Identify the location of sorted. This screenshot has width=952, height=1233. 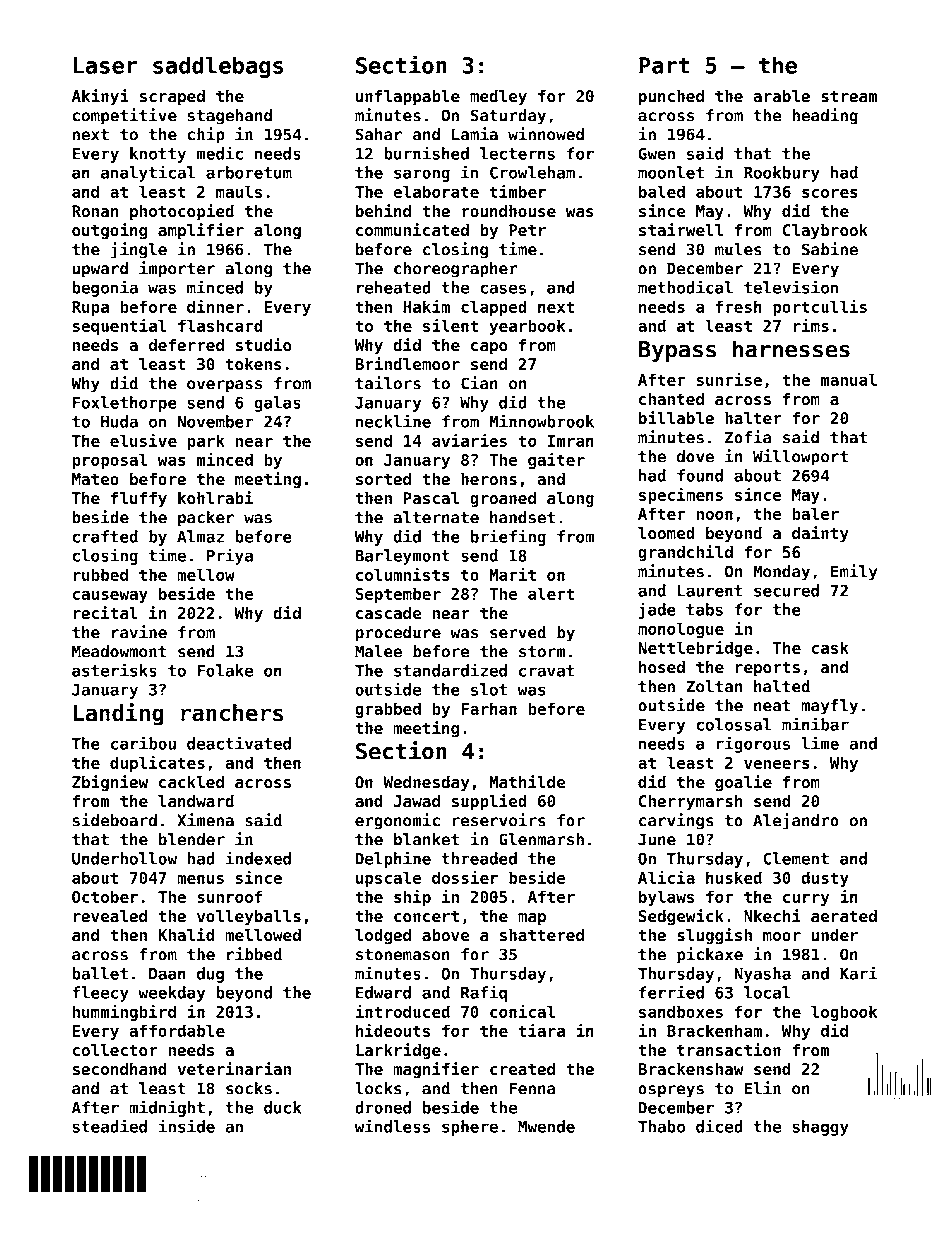
(383, 478).
